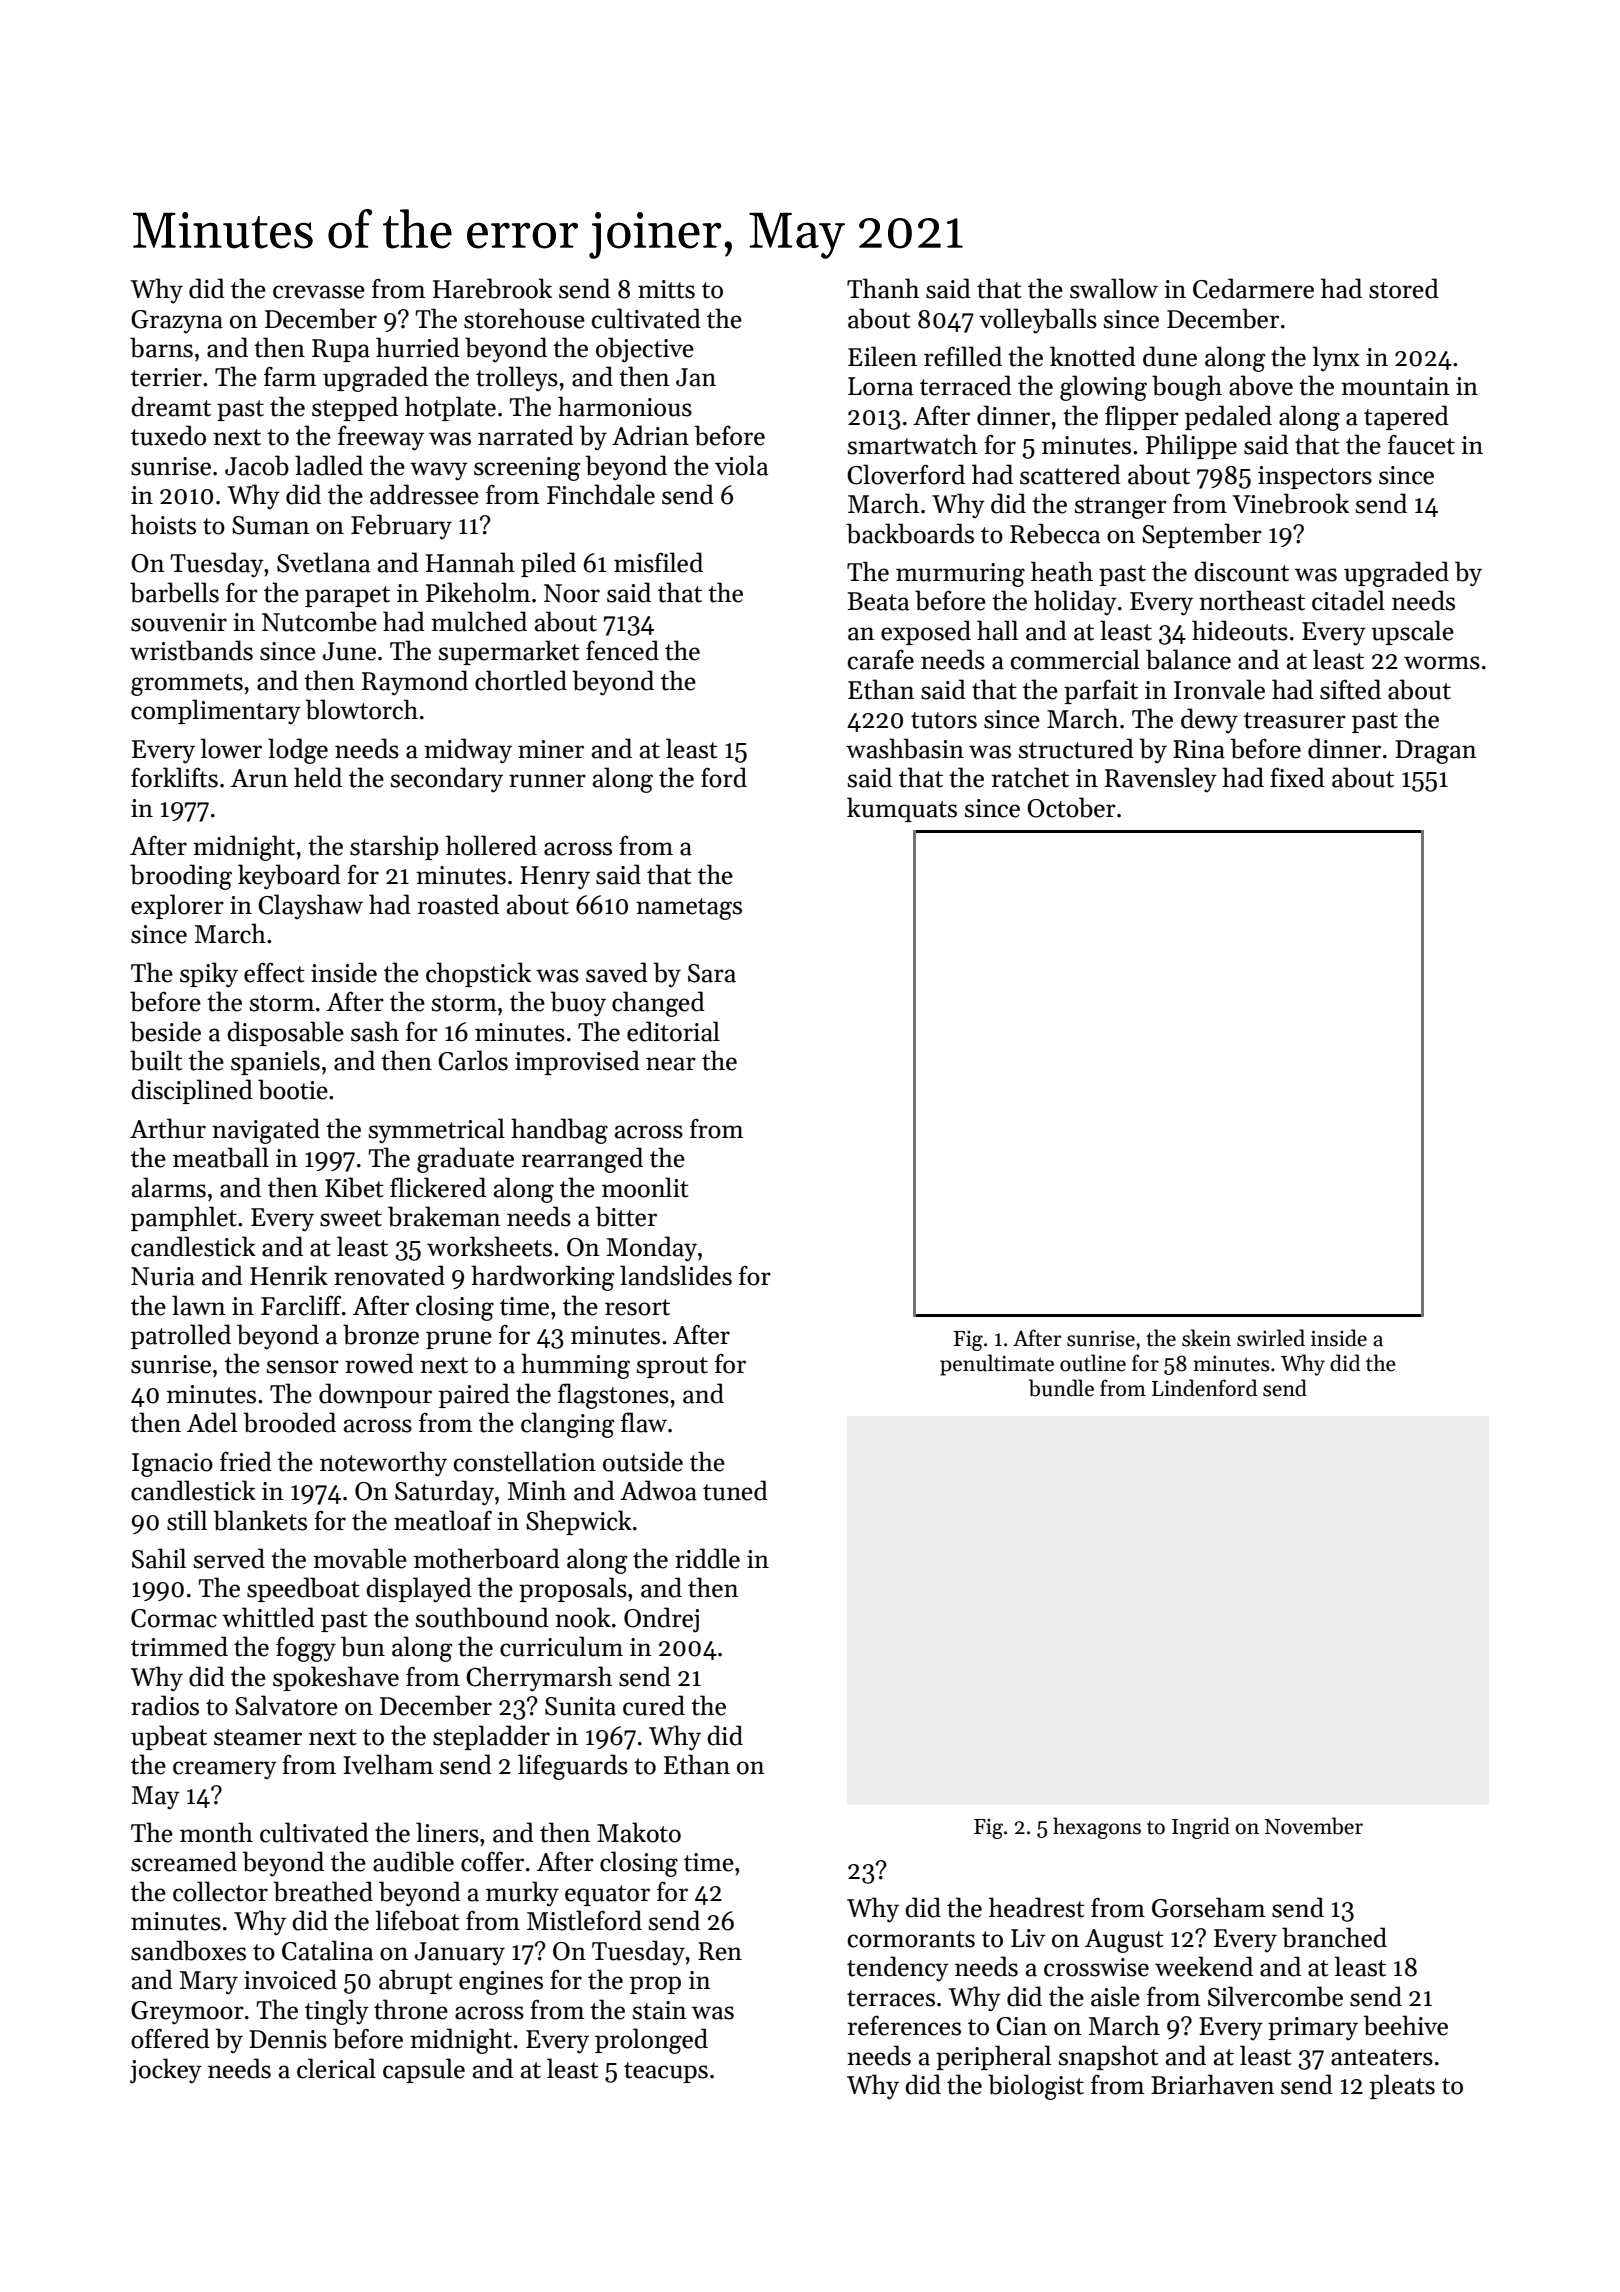 This screenshot has width=1620, height=2292. Describe the element at coordinates (1204, 1966) in the screenshot. I see `weekend` at that location.
